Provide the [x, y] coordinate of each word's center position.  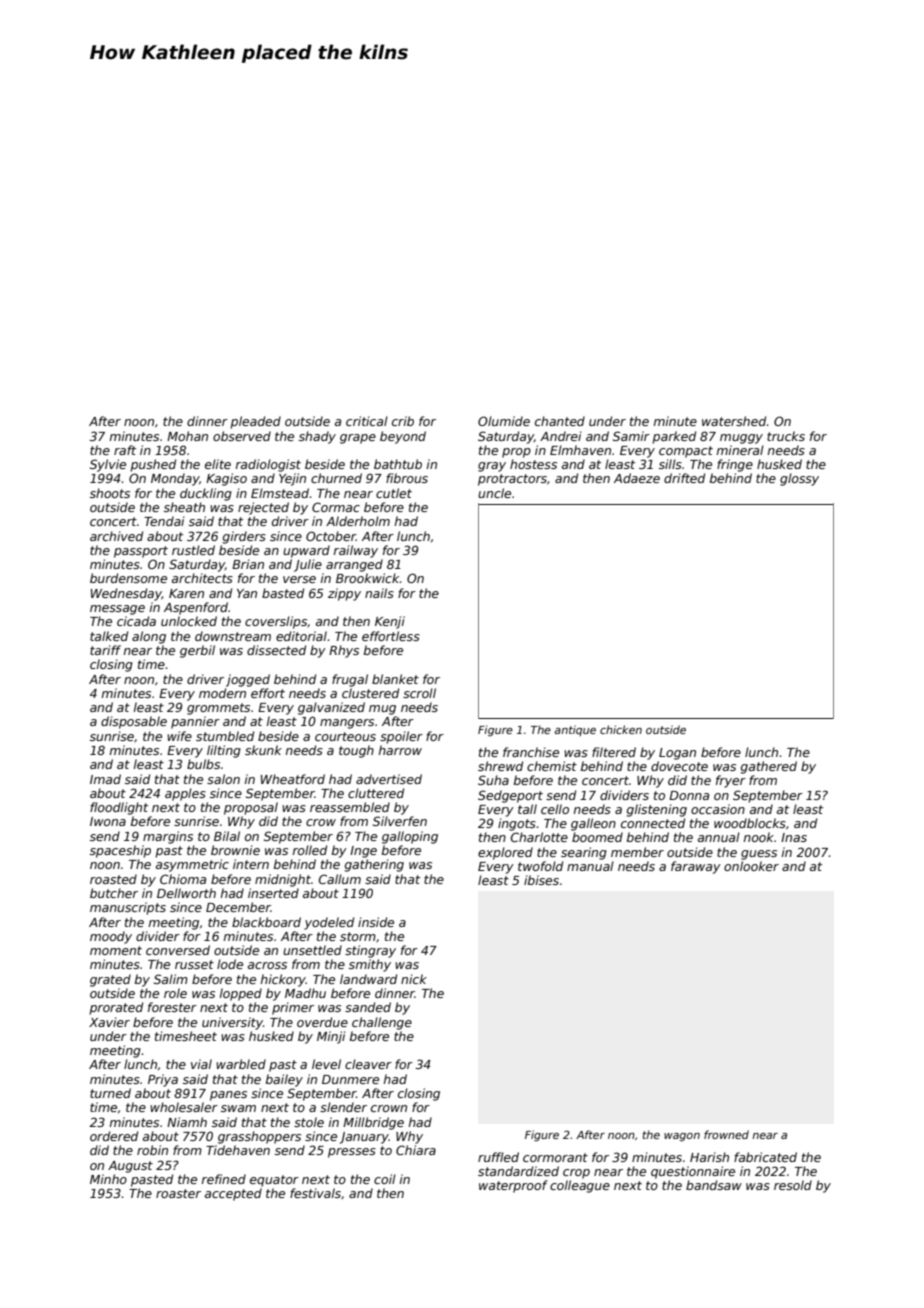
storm [358, 936]
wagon [682, 1137]
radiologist [268, 465]
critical [367, 421]
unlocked [189, 621]
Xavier [109, 1022]
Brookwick [368, 578]
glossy [799, 479]
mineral [740, 450]
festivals [315, 1193]
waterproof [513, 1186]
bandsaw [714, 1185]
